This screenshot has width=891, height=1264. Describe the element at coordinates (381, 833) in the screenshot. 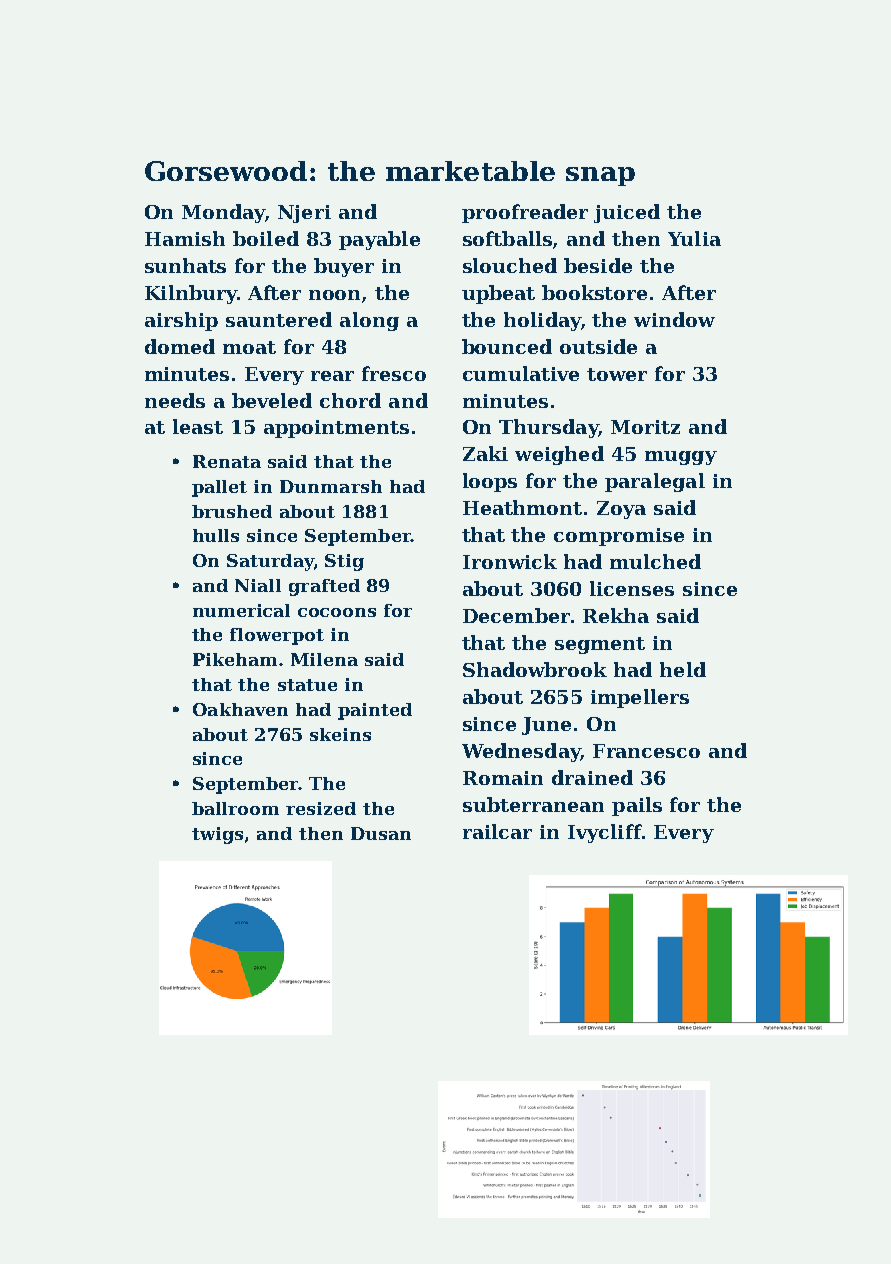

I see `Dusan` at that location.
